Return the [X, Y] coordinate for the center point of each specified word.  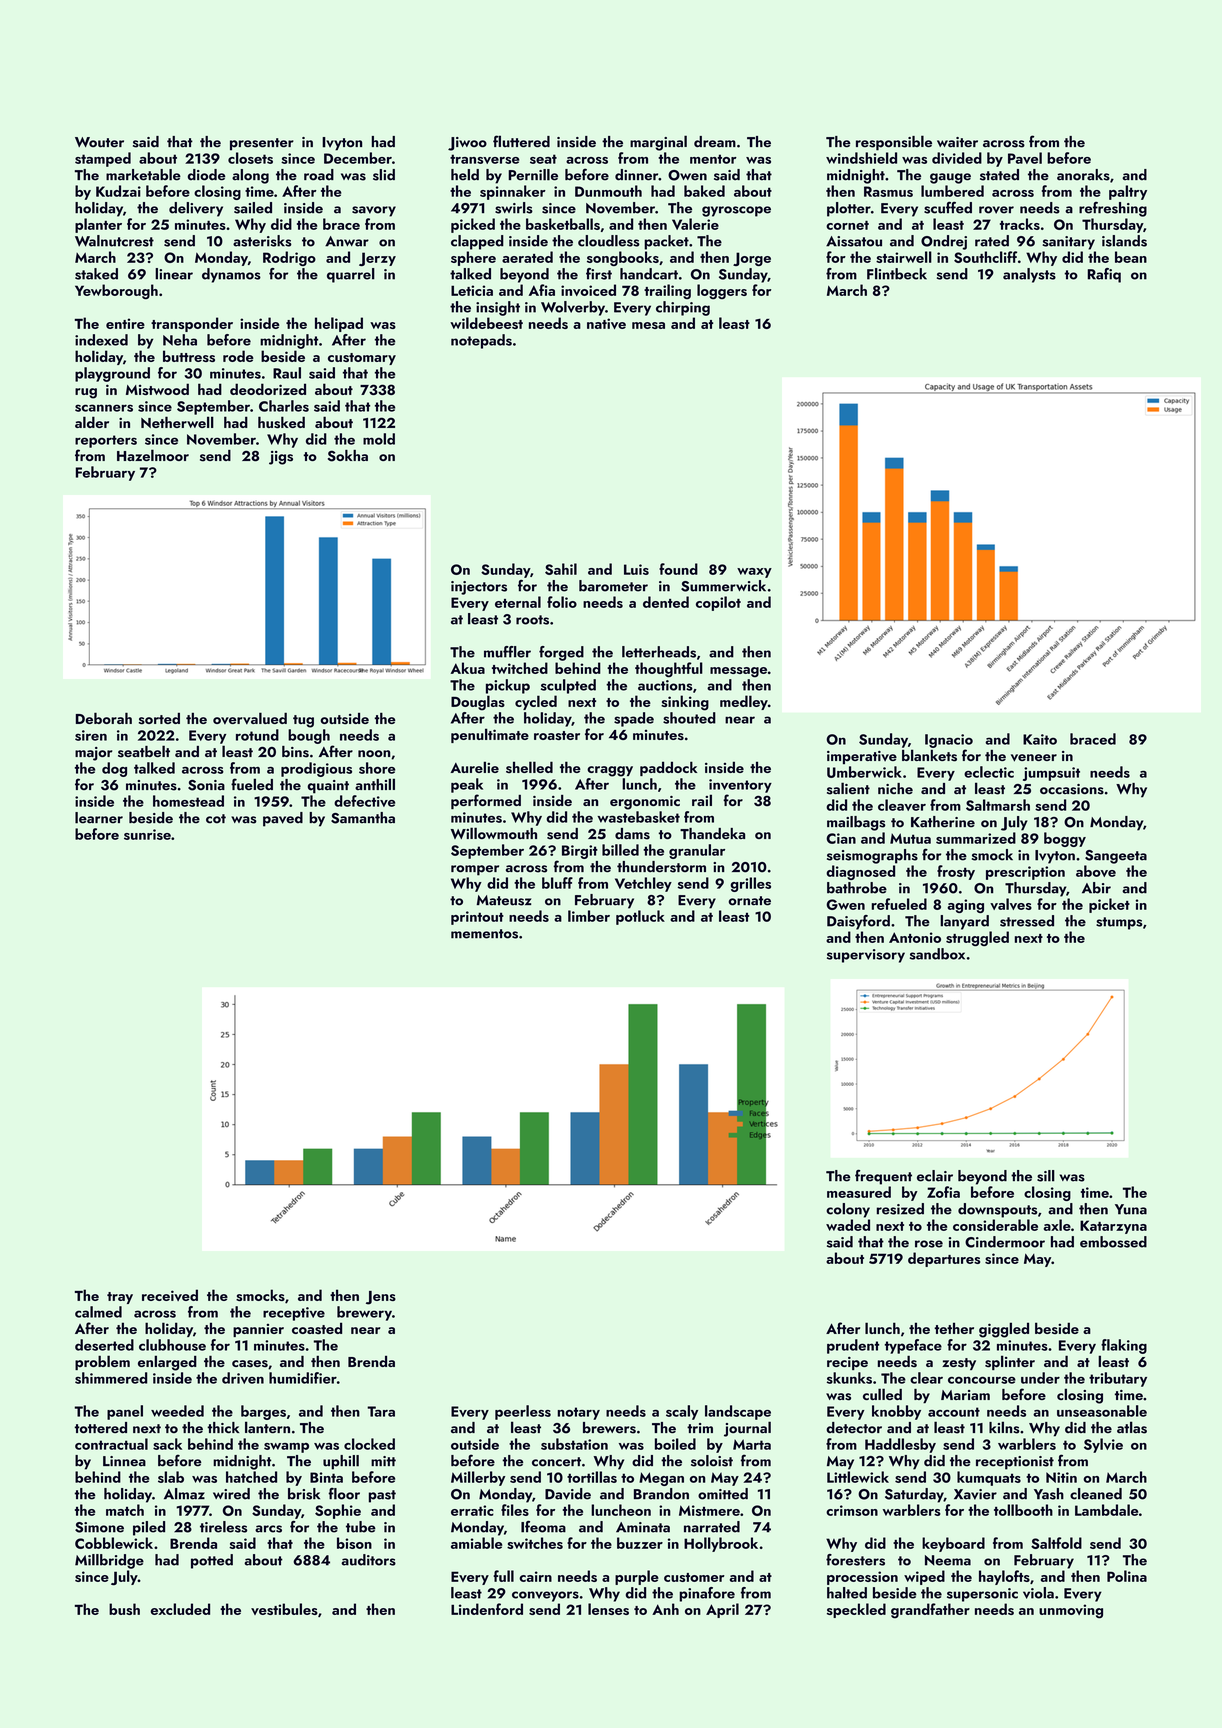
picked [473, 225]
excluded [180, 1609]
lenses [608, 1609]
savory [374, 211]
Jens [381, 1298]
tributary [1118, 1379]
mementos [484, 934]
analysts [1029, 275]
